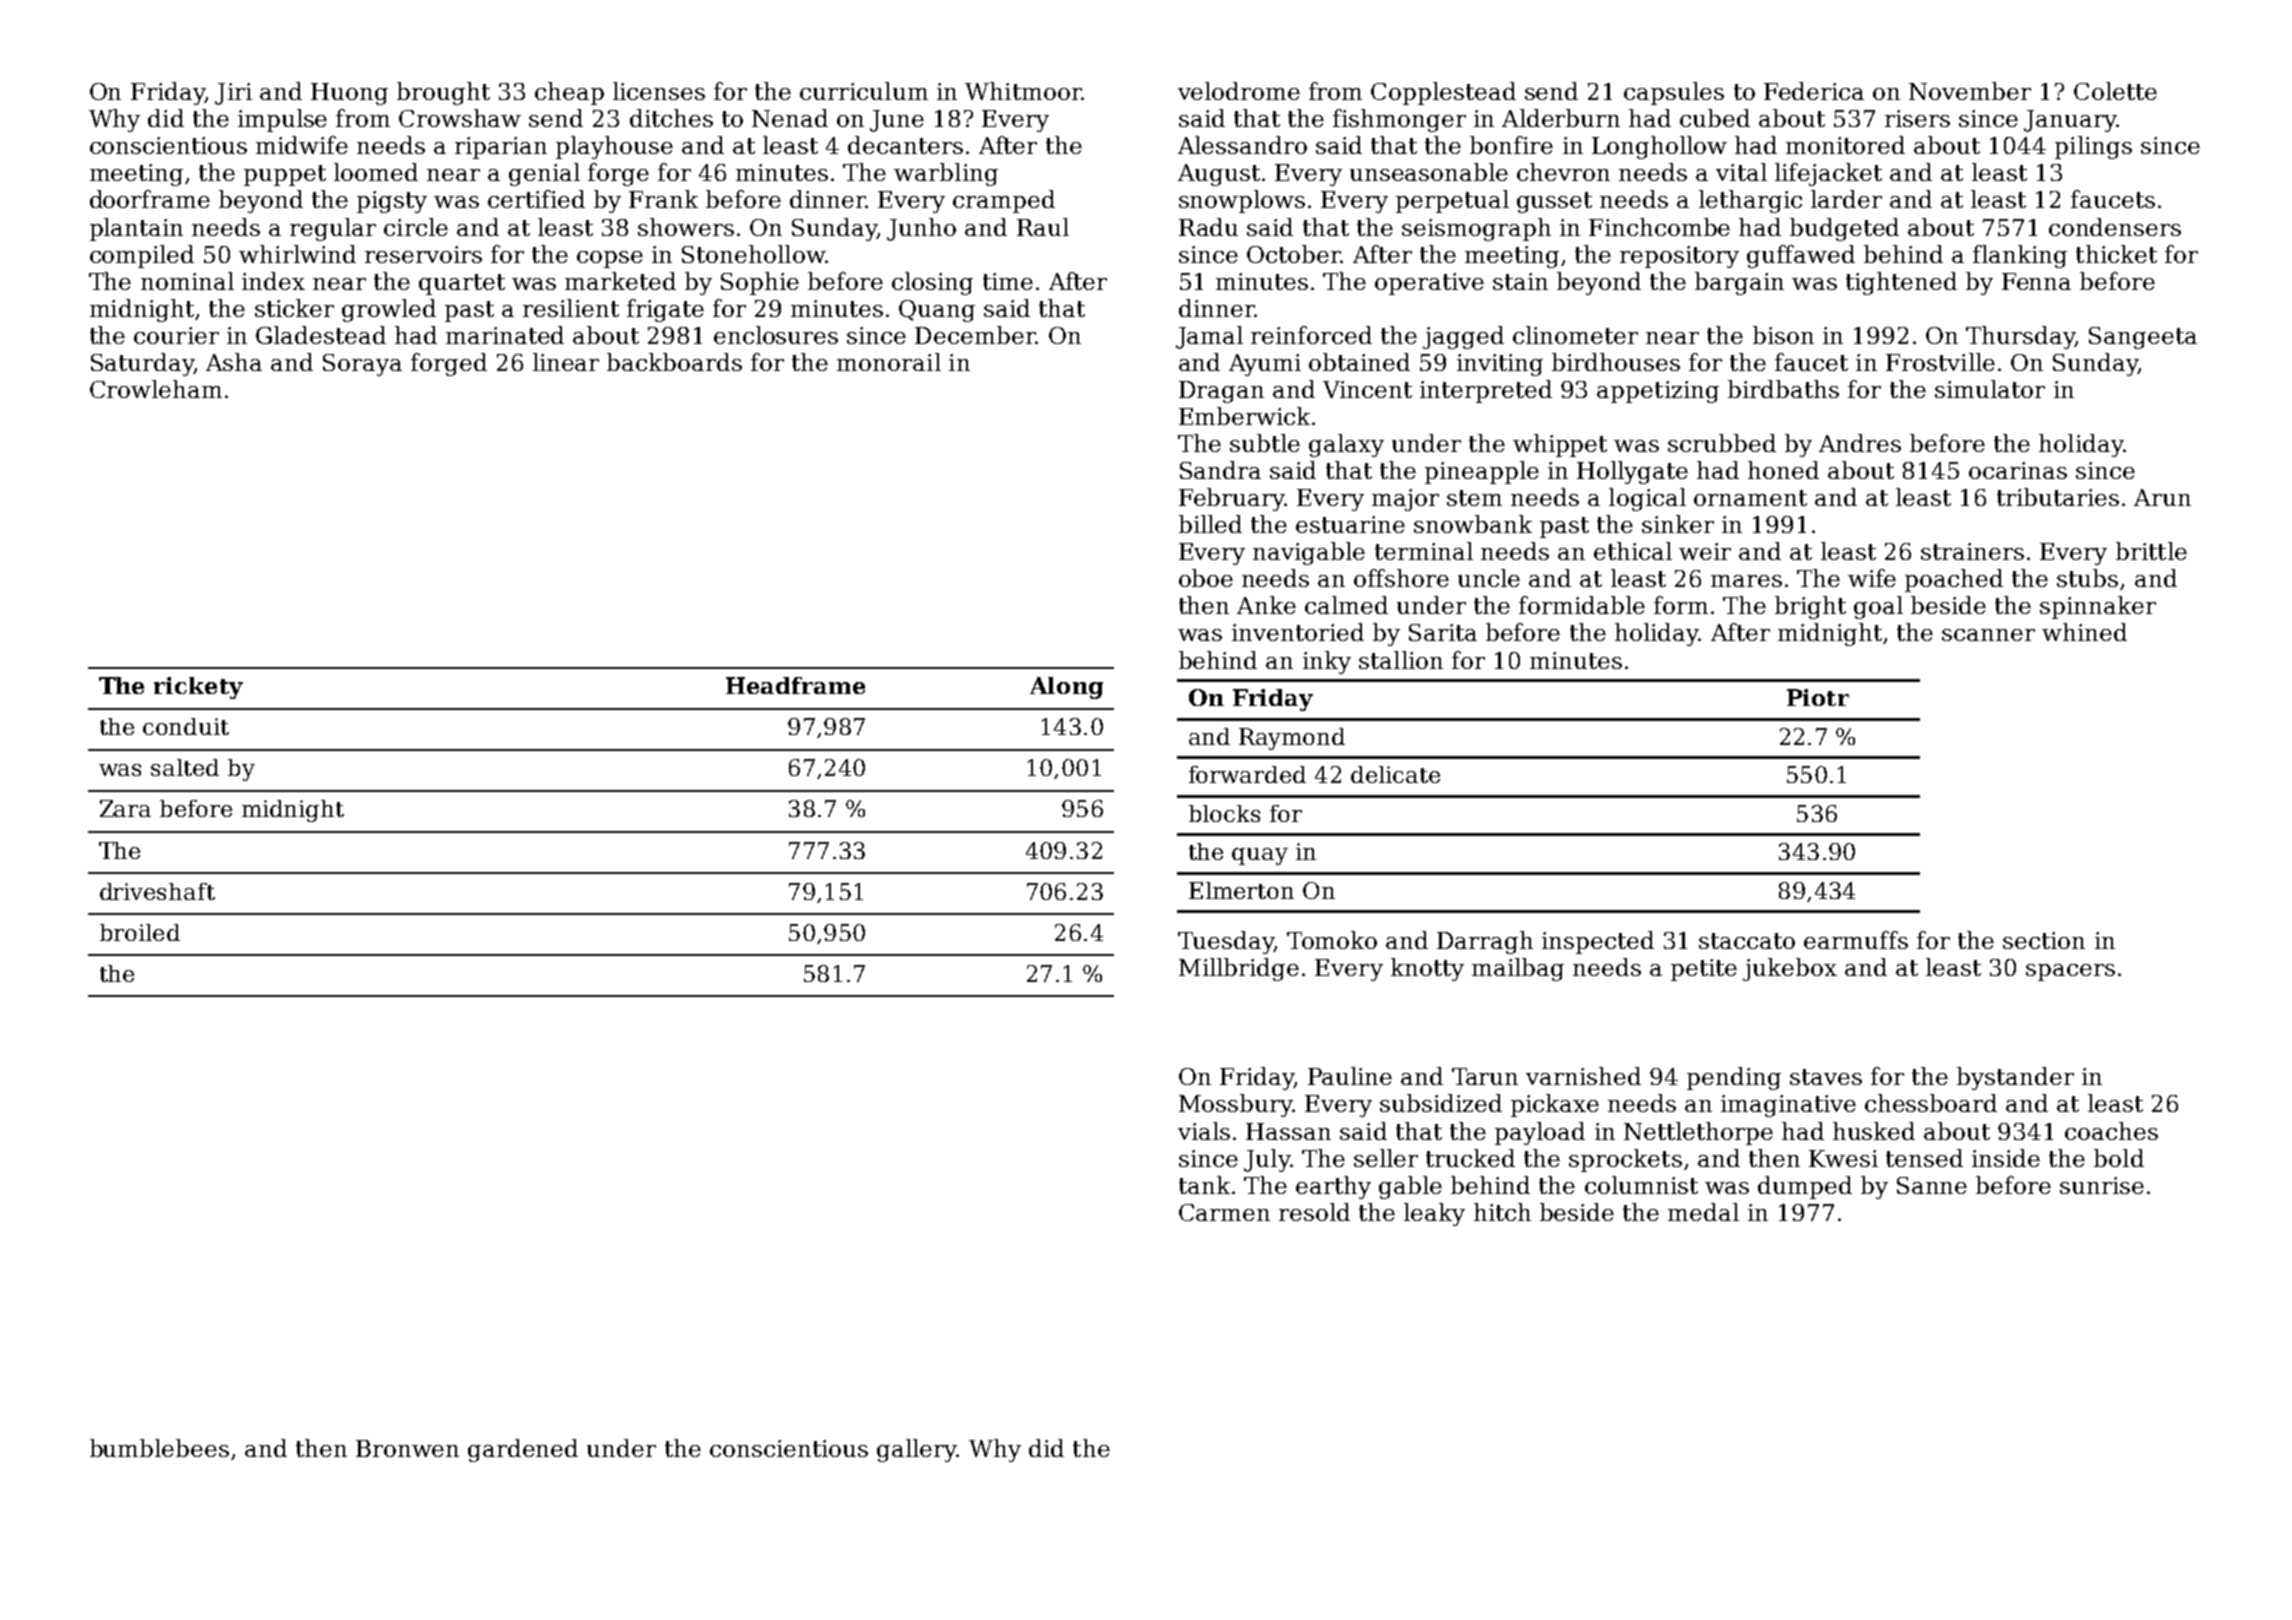 Image resolution: width=2292 pixels, height=1620 pixels. I want to click on Crowleham, so click(156, 389).
